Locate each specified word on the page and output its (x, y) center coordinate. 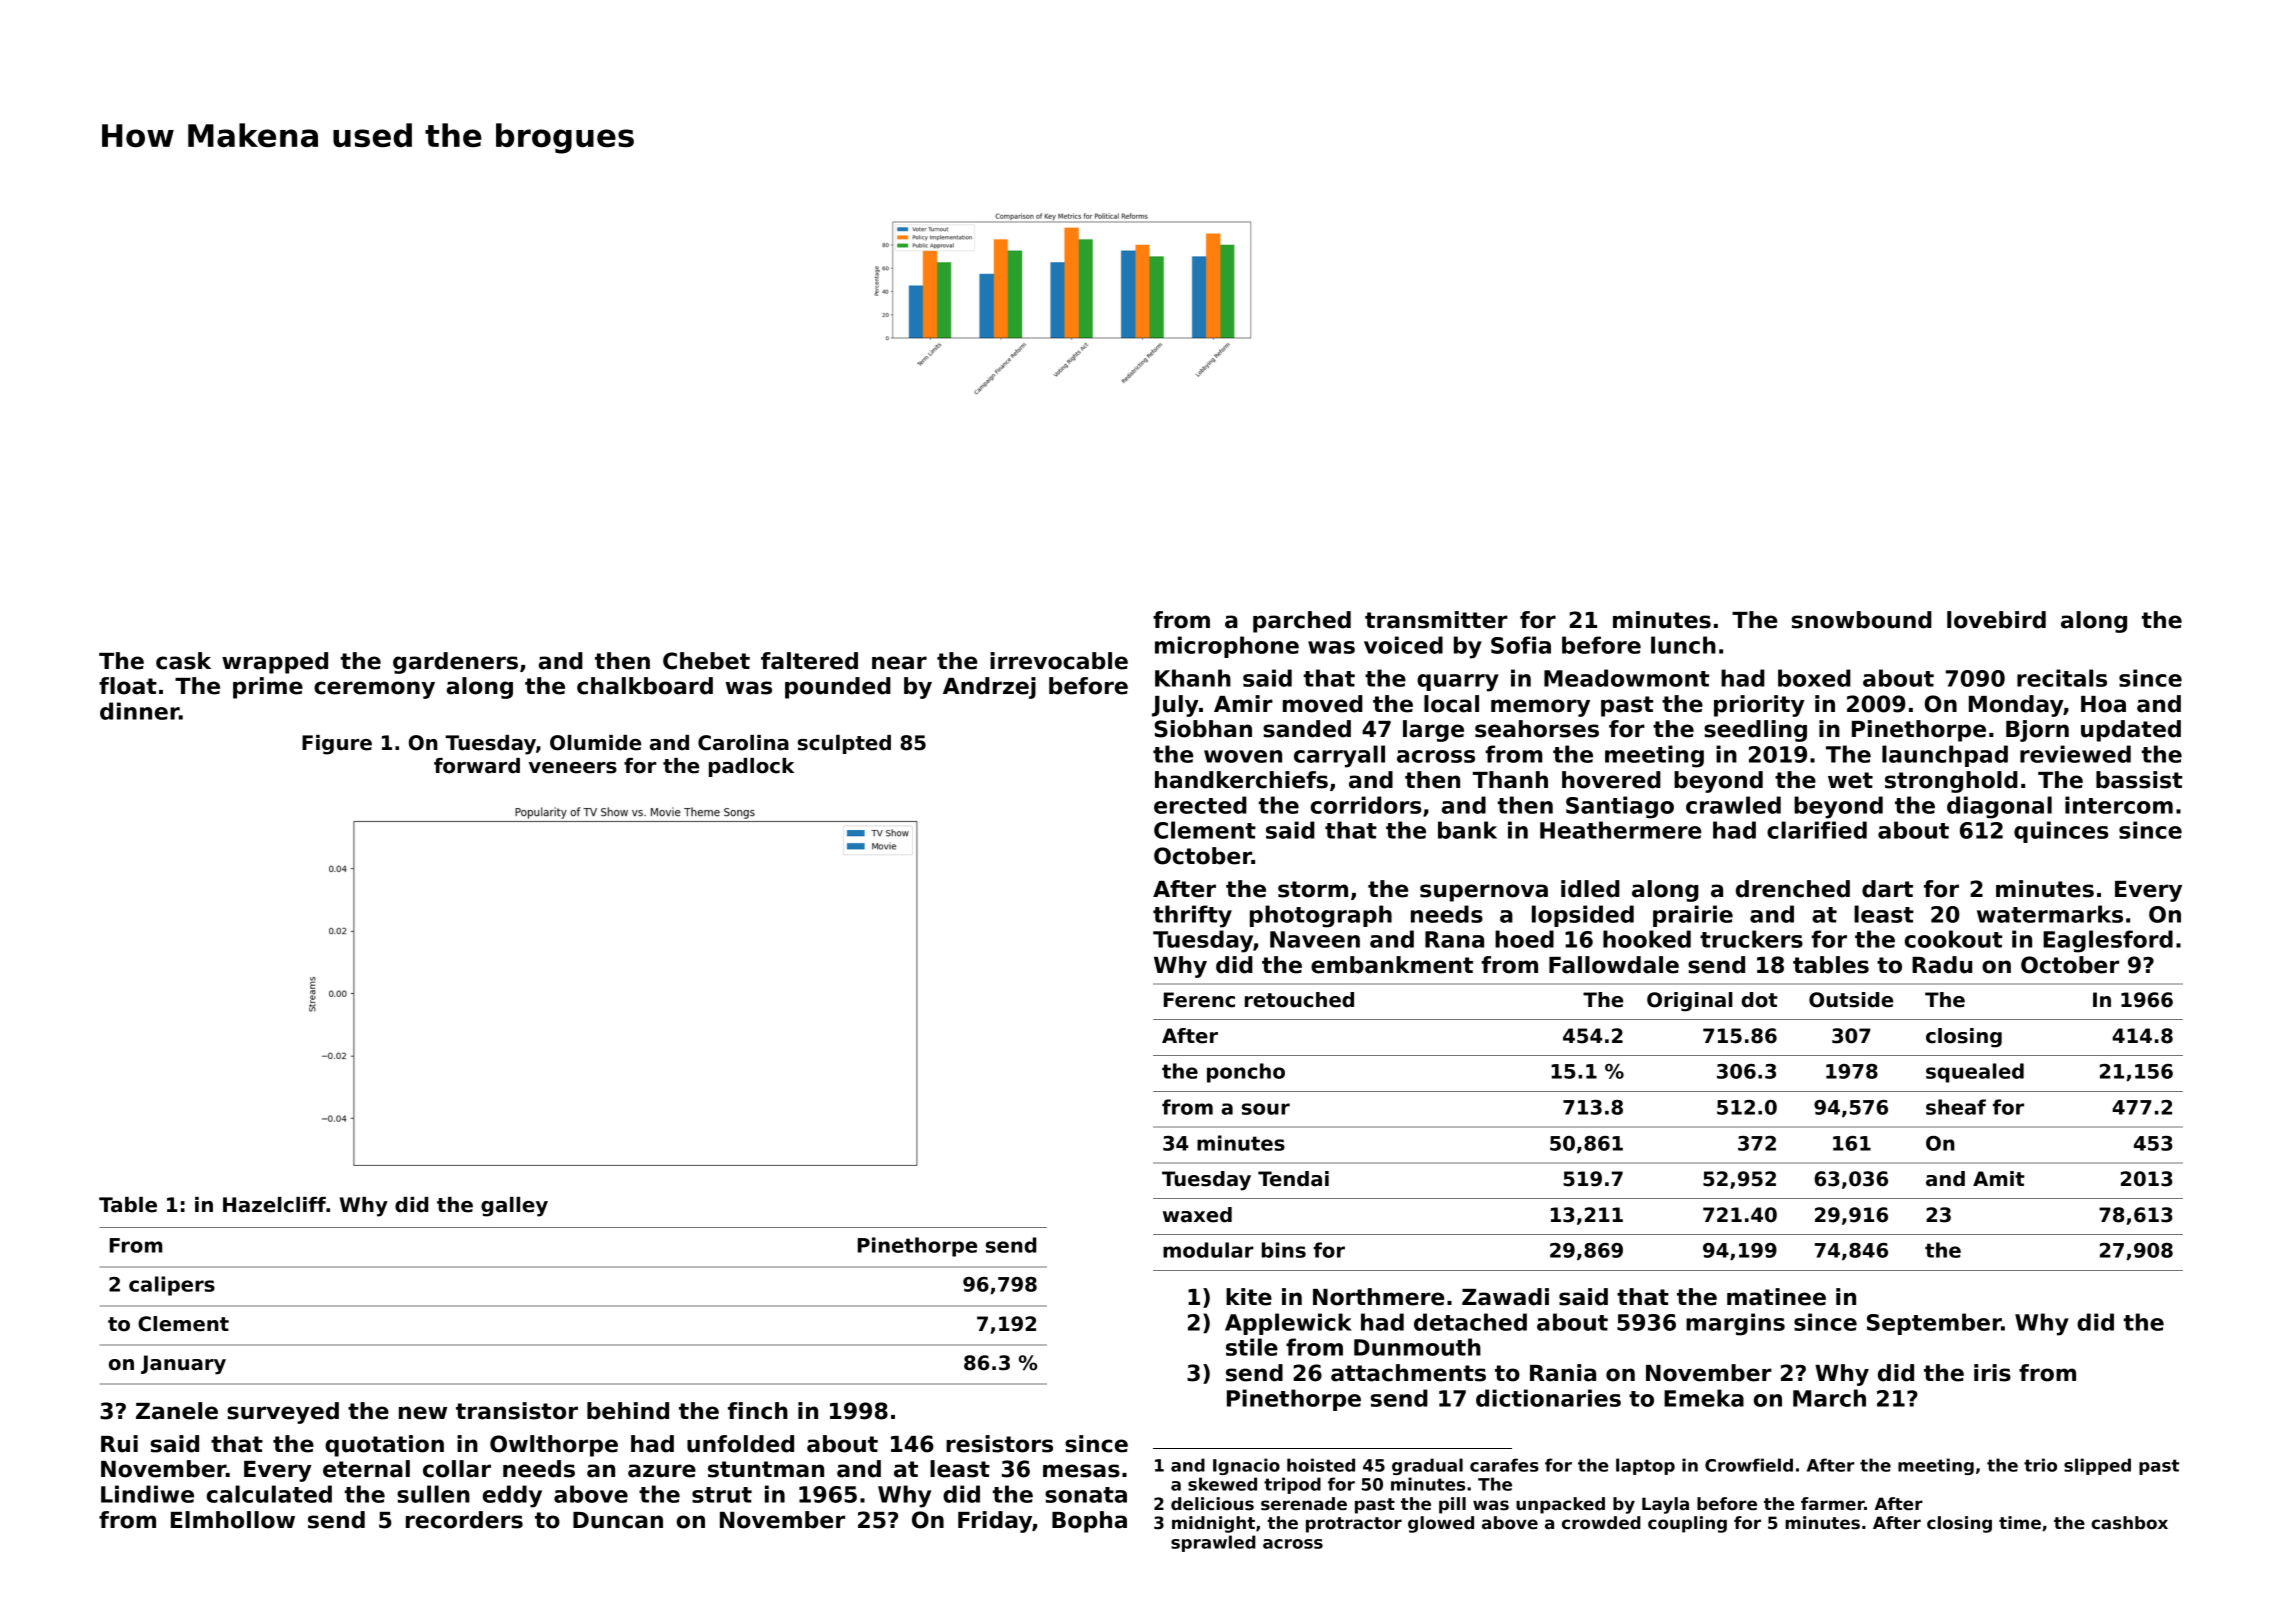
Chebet (706, 661)
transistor (517, 1411)
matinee (1776, 1297)
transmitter (1436, 620)
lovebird (1996, 620)
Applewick (1288, 1324)
